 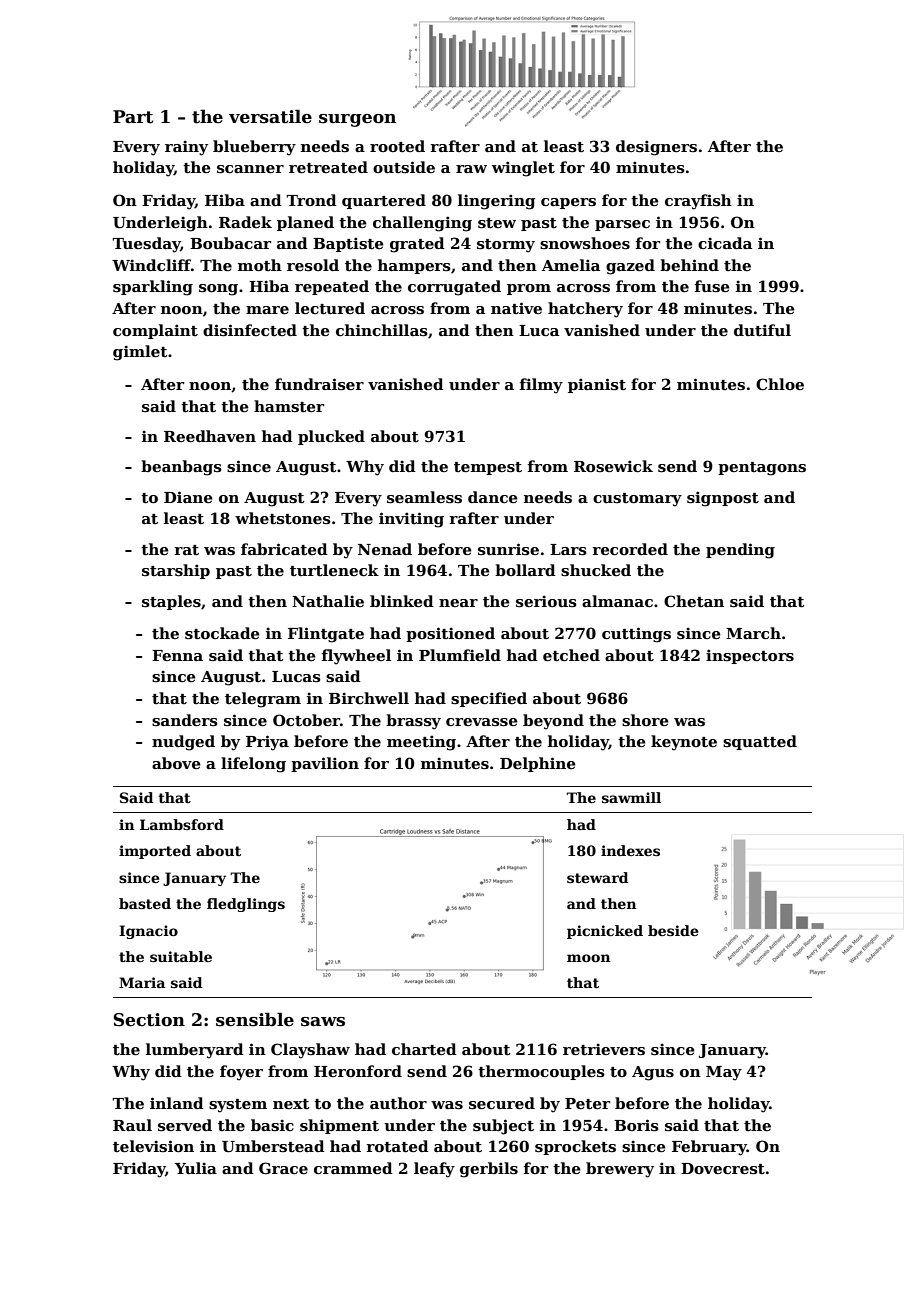 What do you see at coordinates (151, 265) in the screenshot?
I see `Windcliff` at bounding box center [151, 265].
